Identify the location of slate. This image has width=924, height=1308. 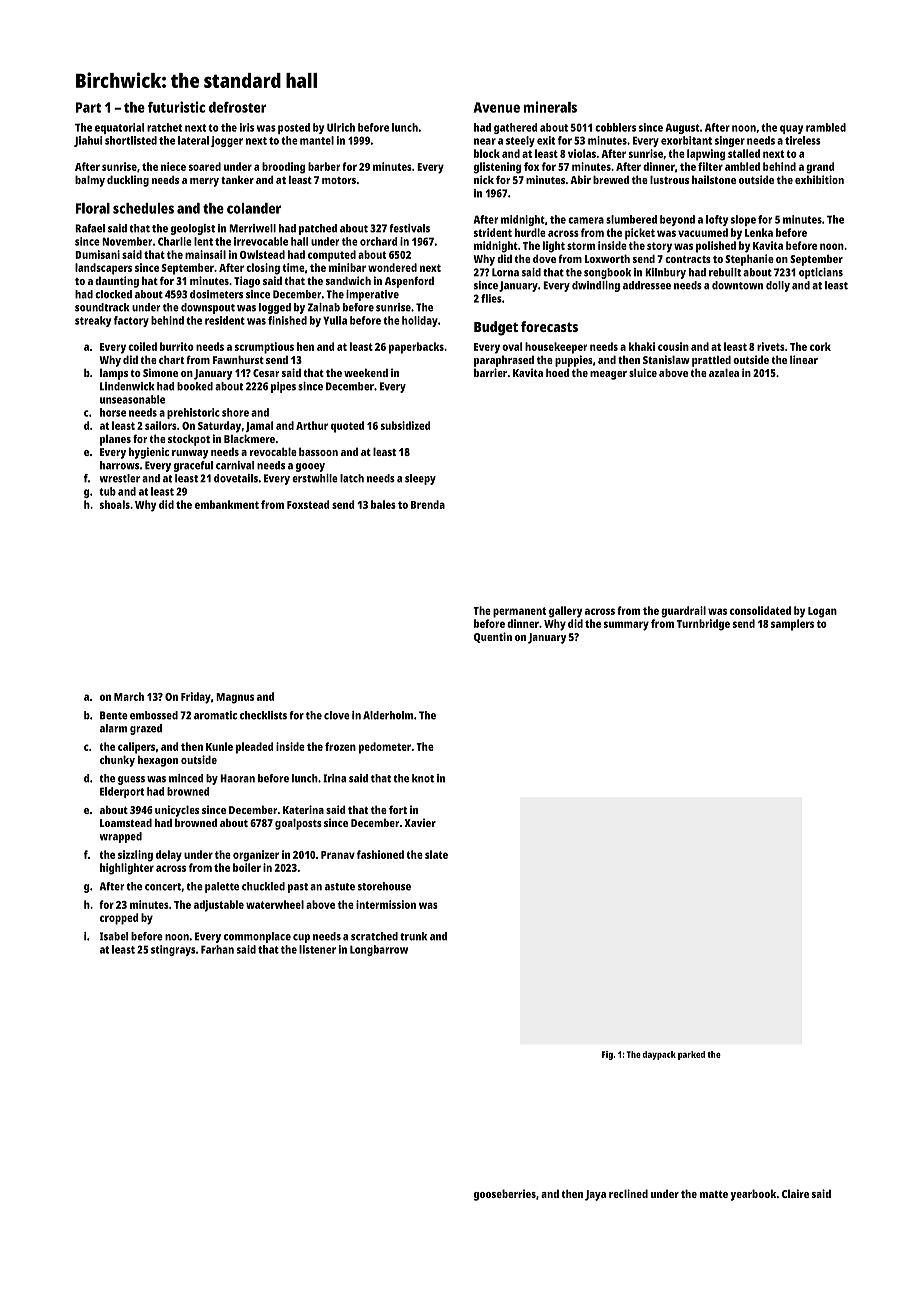
(436, 854).
